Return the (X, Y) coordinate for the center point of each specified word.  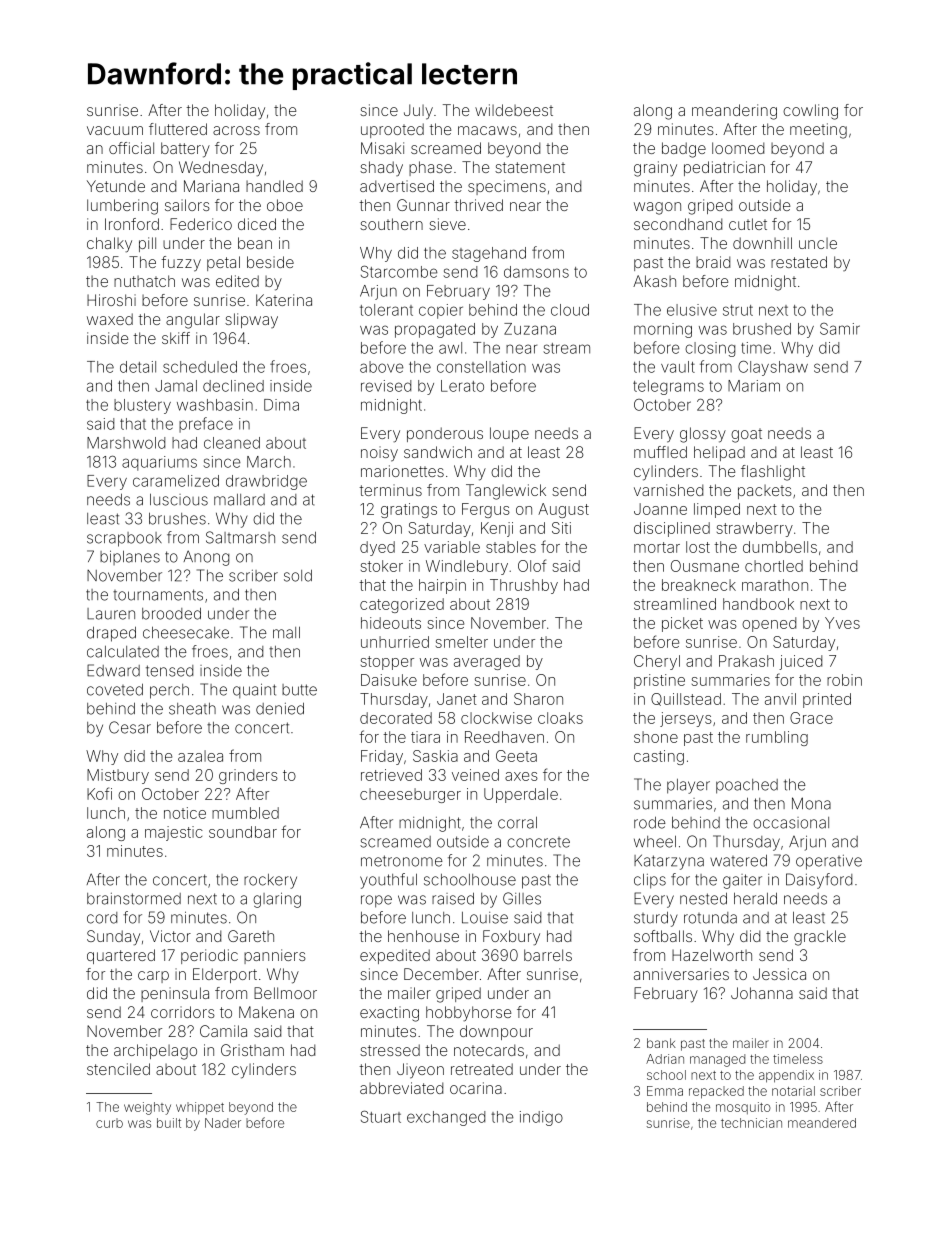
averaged (487, 662)
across (236, 130)
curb (109, 1123)
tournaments (158, 595)
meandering (734, 112)
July (418, 112)
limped (717, 510)
